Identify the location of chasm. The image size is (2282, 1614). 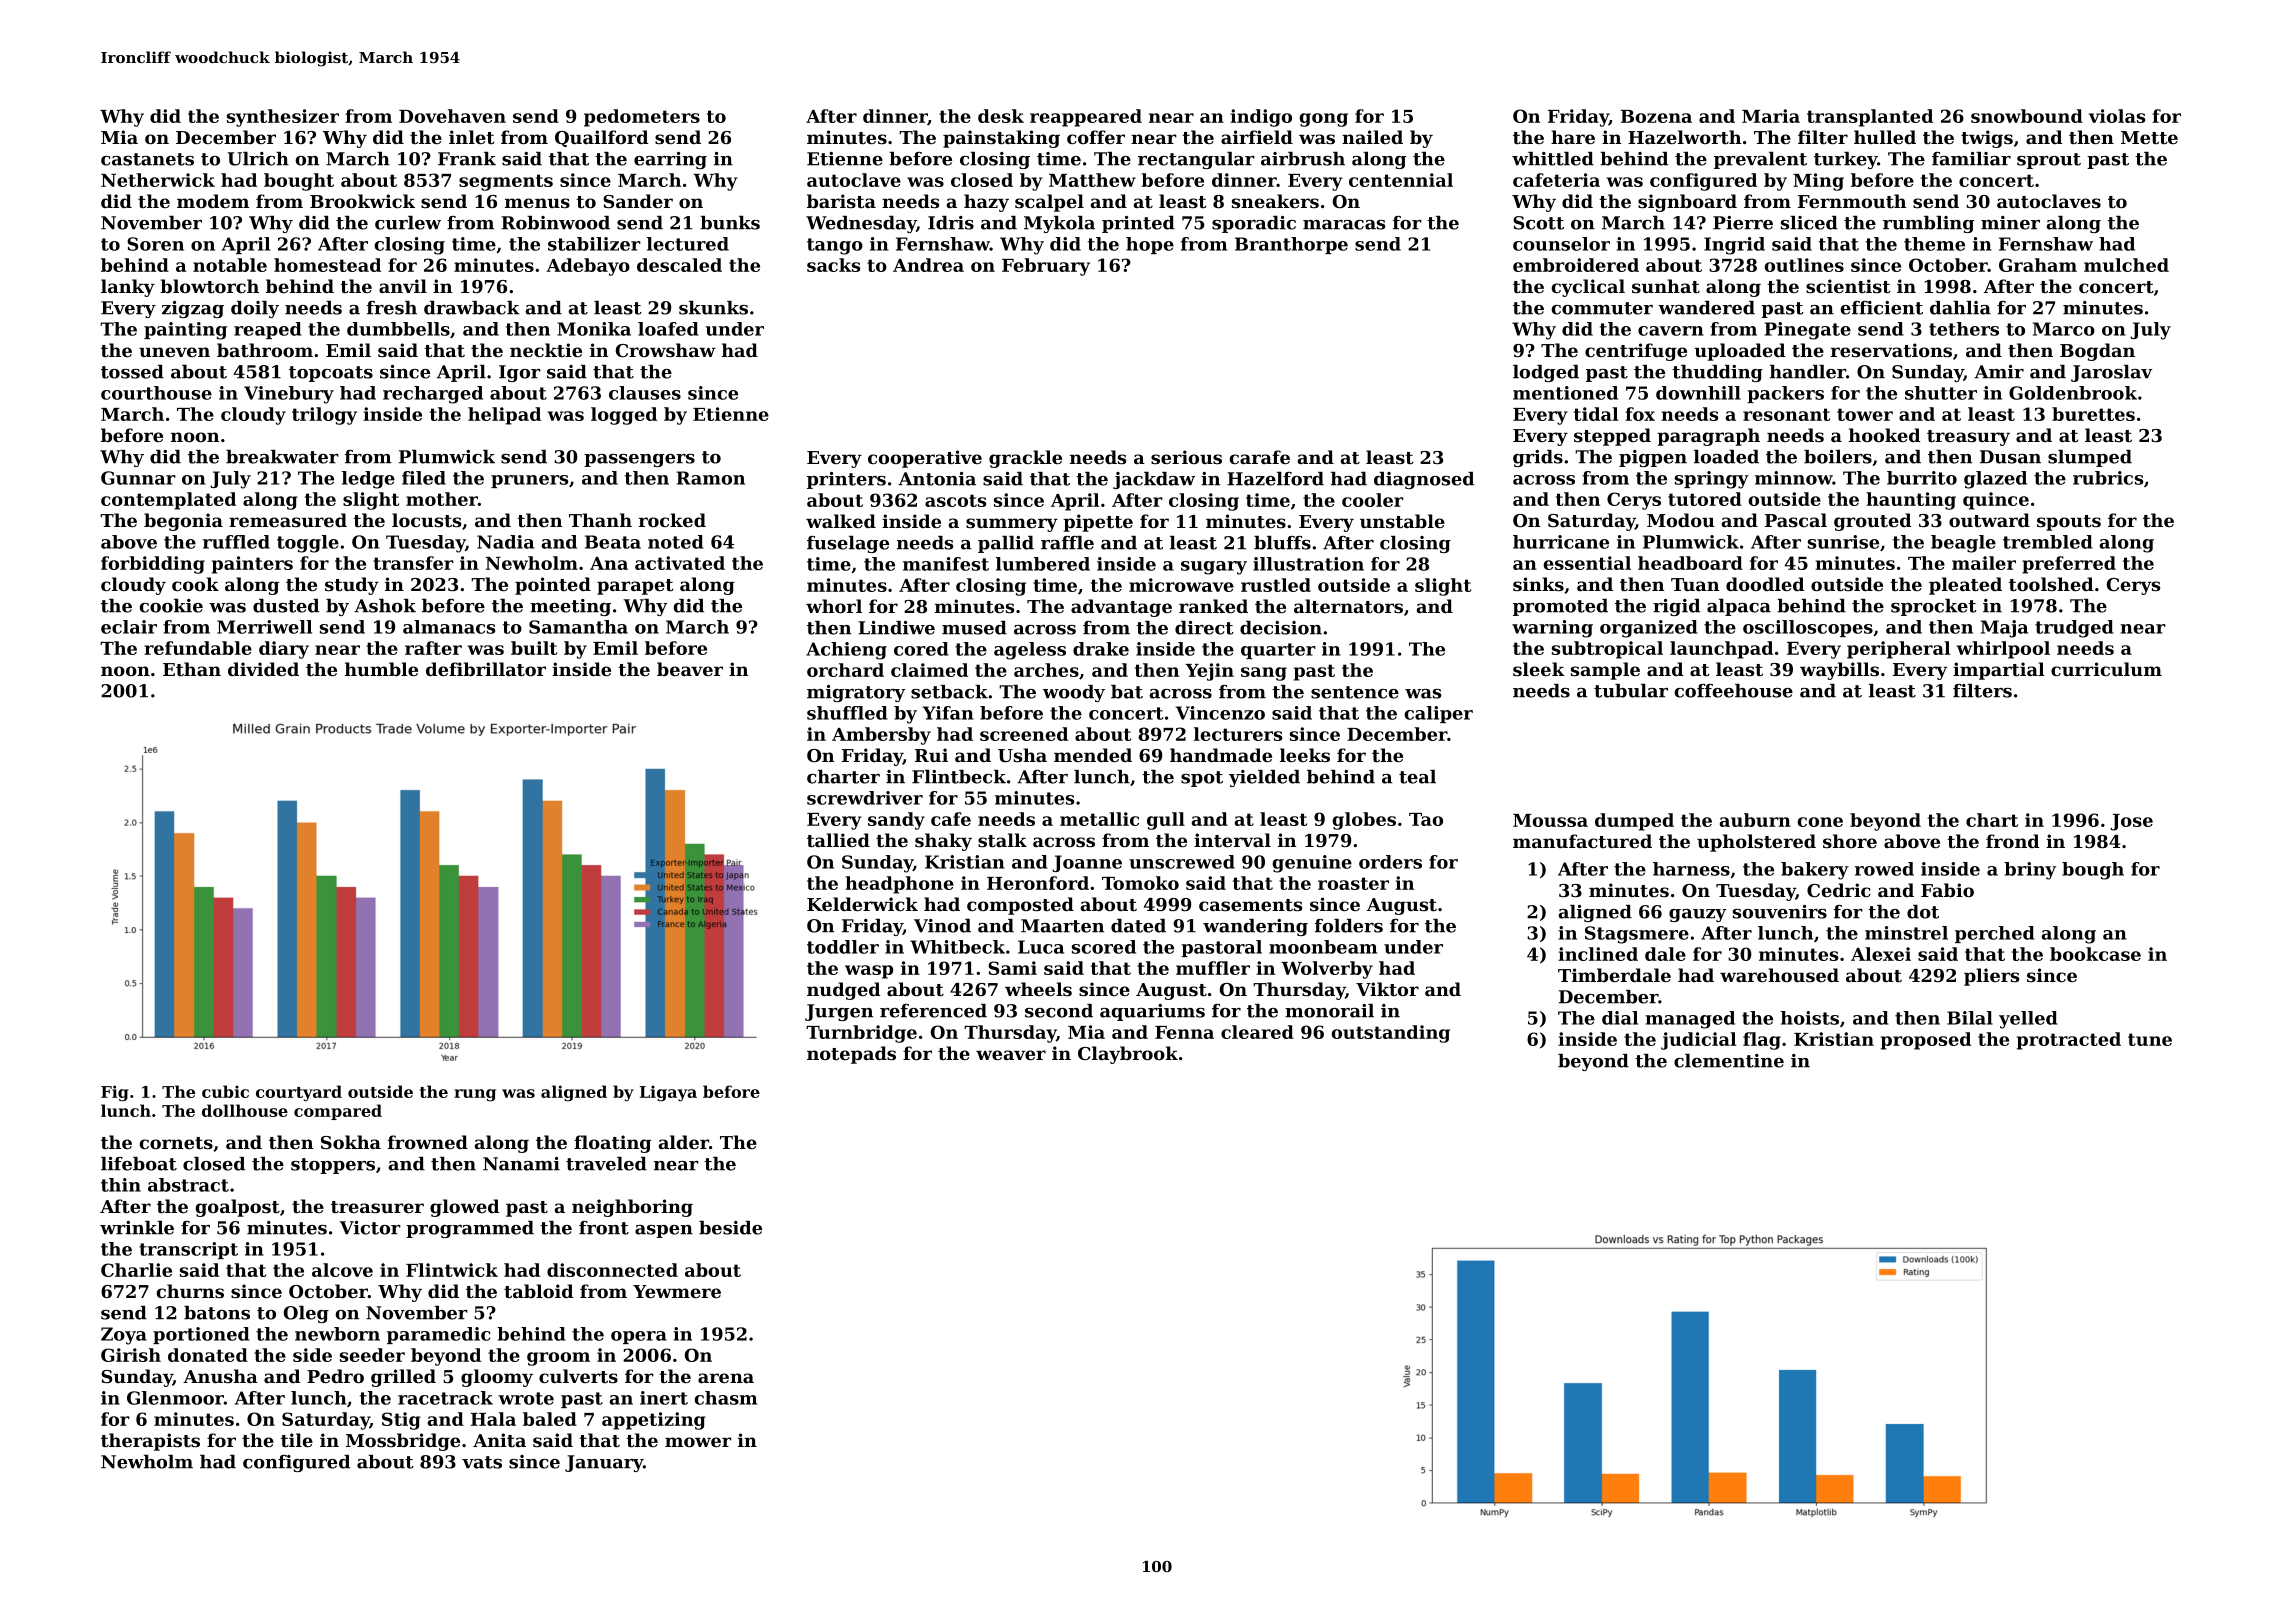
(725, 1398).
